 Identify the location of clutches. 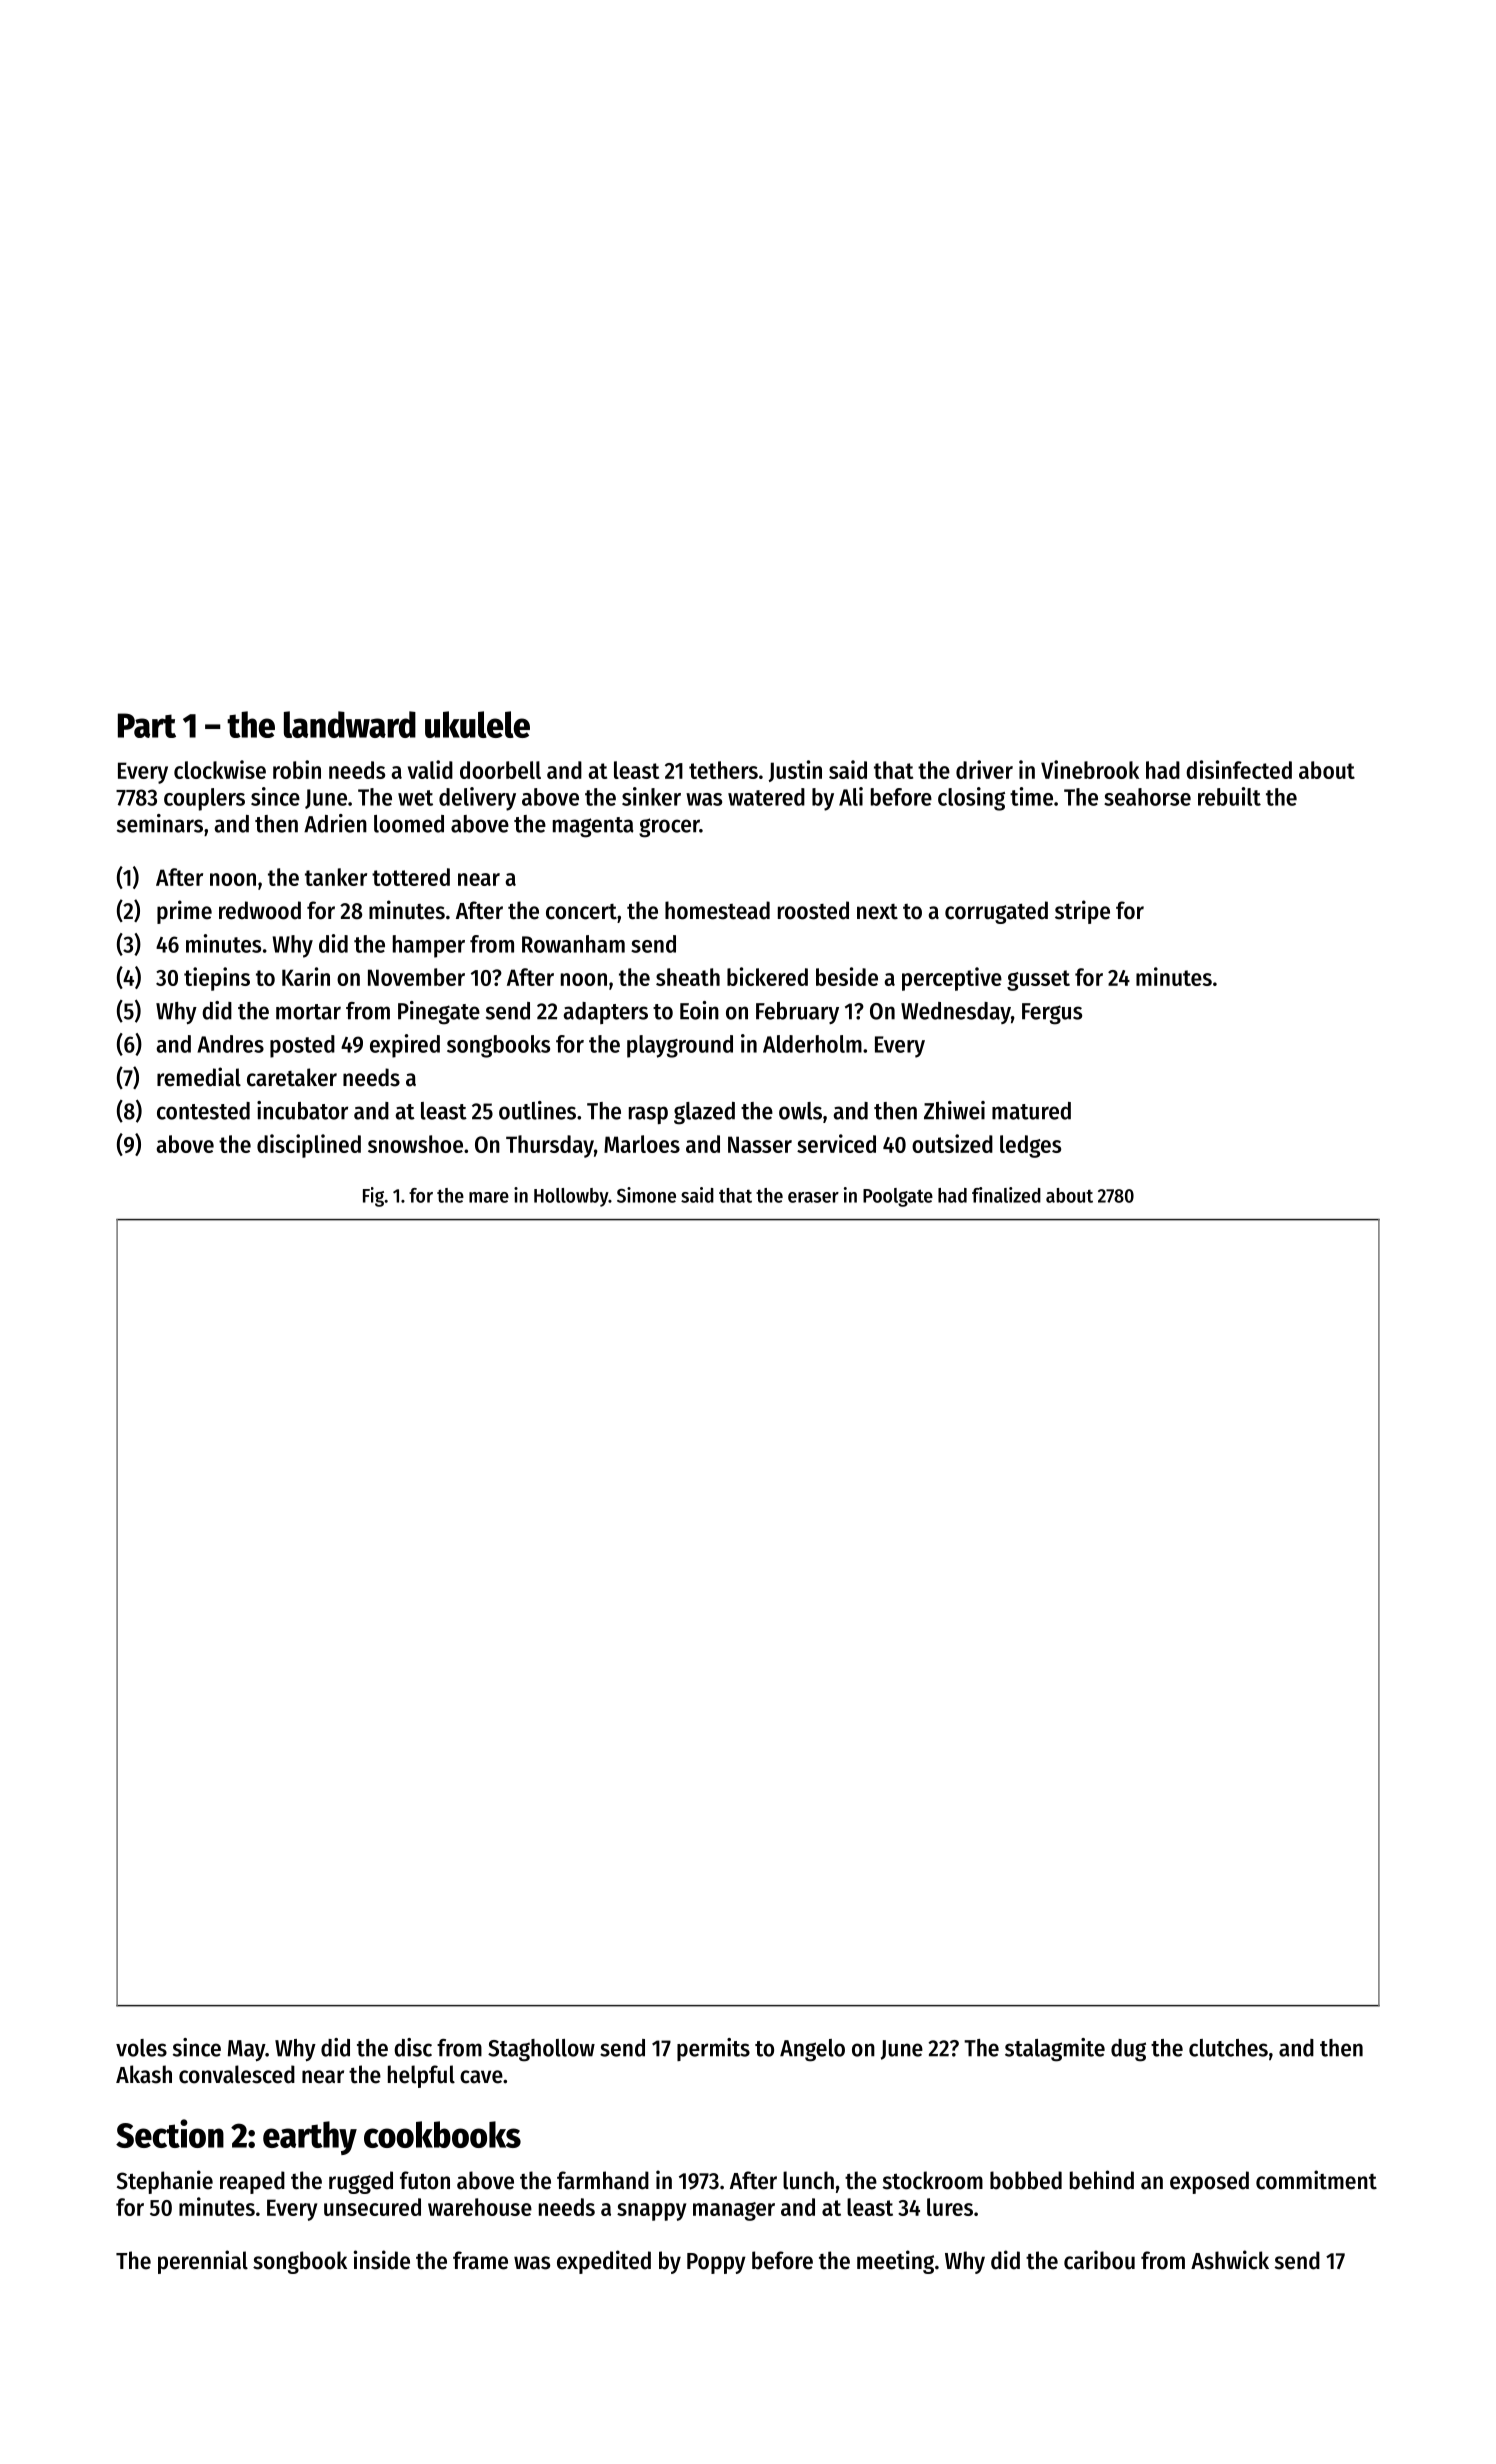
(1228, 2048).
